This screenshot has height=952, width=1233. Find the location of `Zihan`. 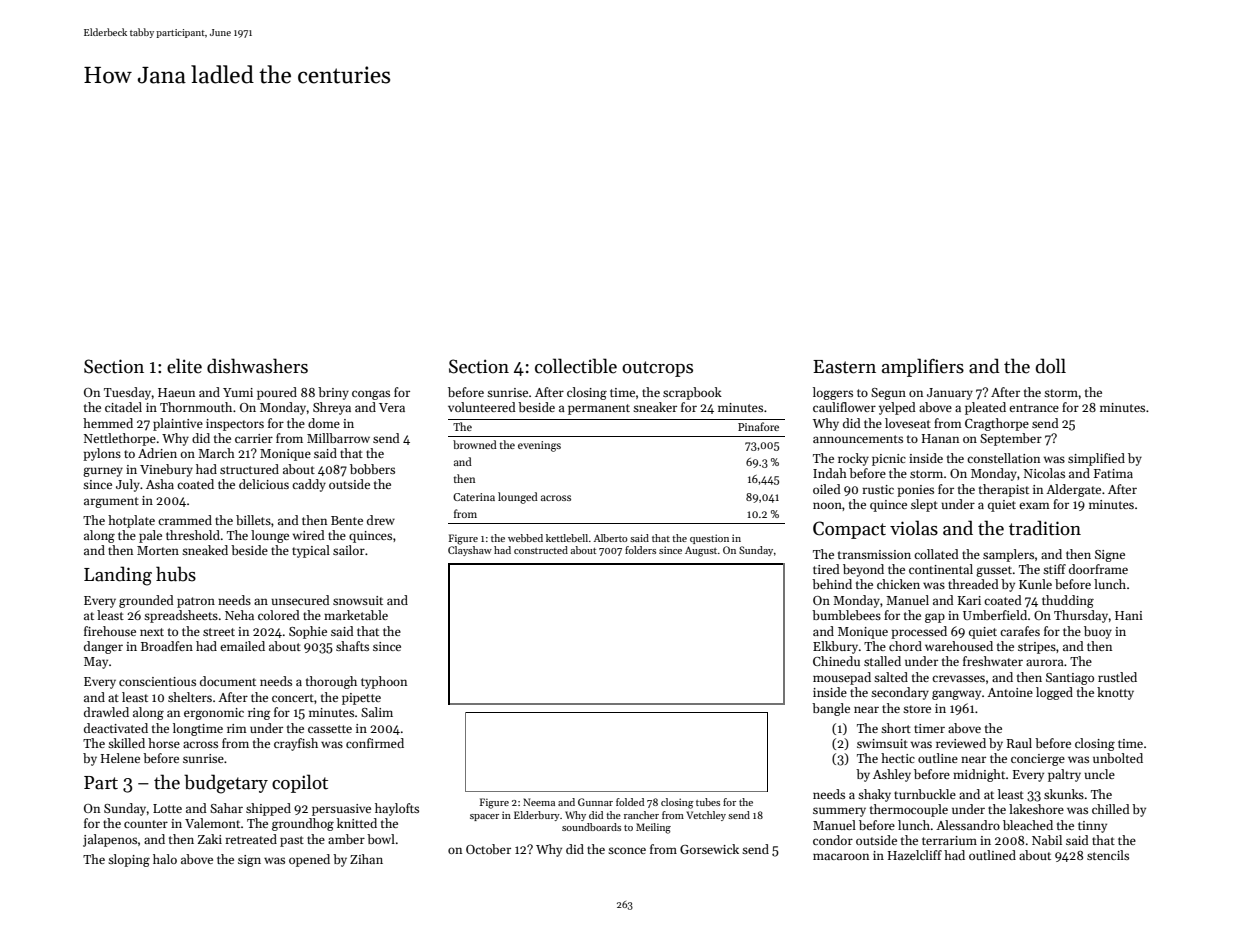

Zihan is located at coordinates (366, 859).
